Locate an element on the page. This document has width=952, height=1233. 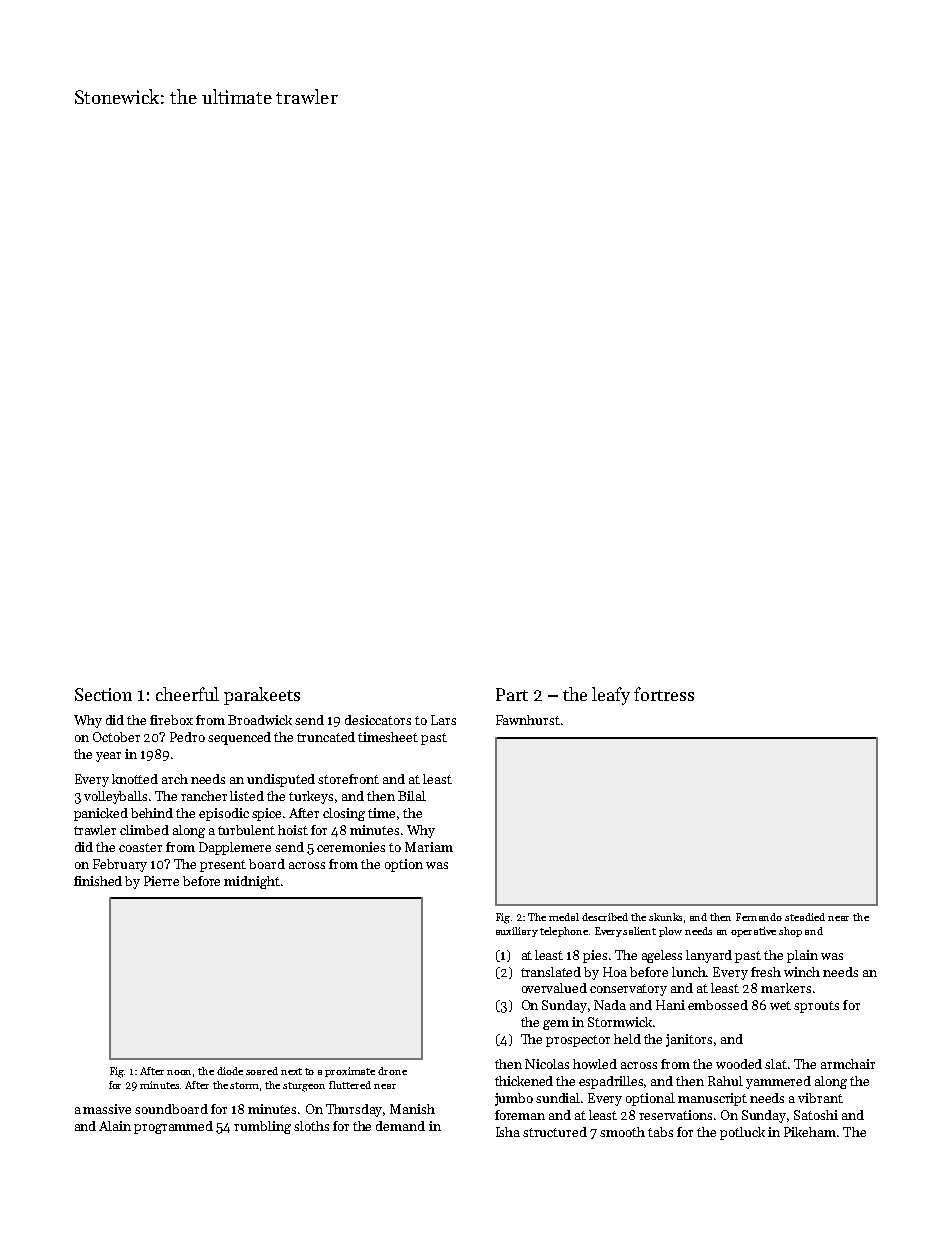
Part is located at coordinates (512, 694).
